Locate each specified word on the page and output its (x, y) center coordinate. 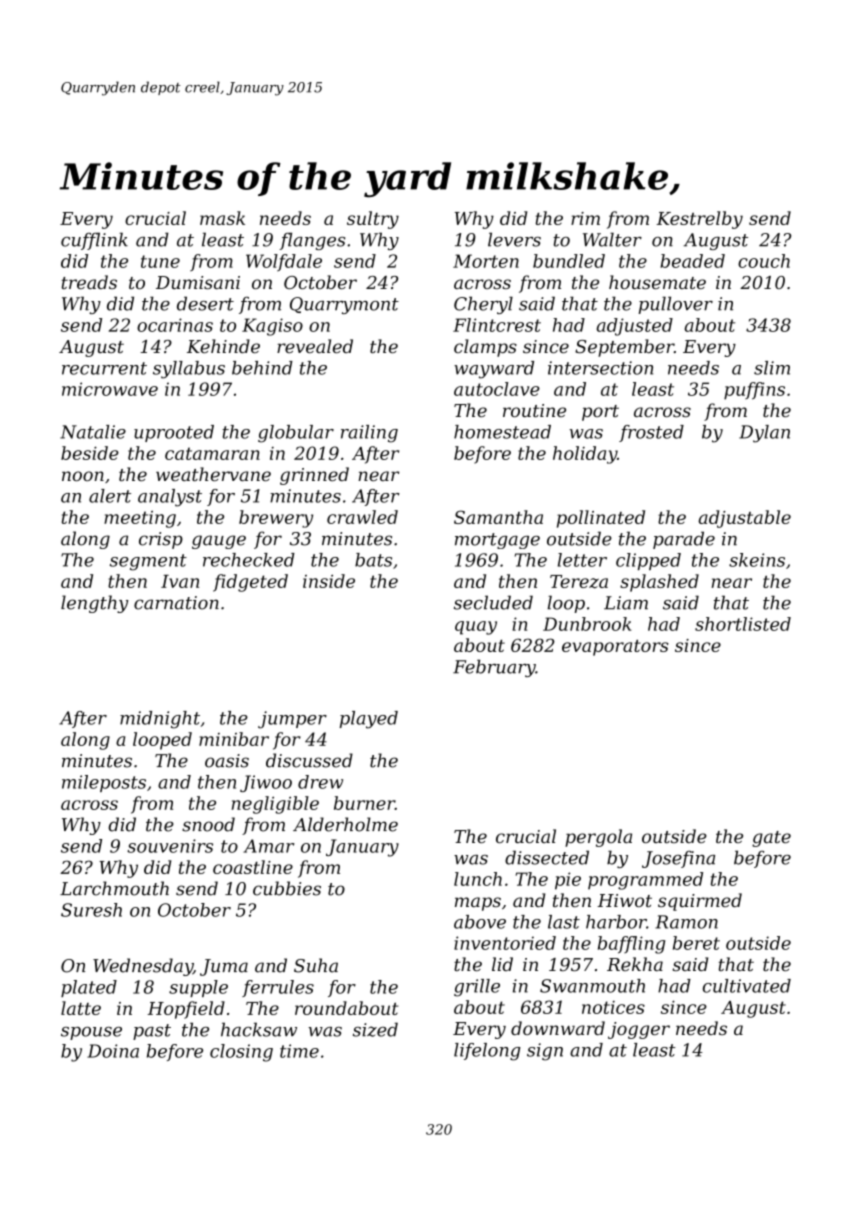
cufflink (94, 241)
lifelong (487, 1052)
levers (514, 239)
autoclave (497, 389)
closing (241, 1053)
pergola (598, 838)
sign (545, 1052)
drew (320, 782)
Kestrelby (699, 220)
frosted (651, 433)
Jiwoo (266, 783)
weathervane (213, 474)
